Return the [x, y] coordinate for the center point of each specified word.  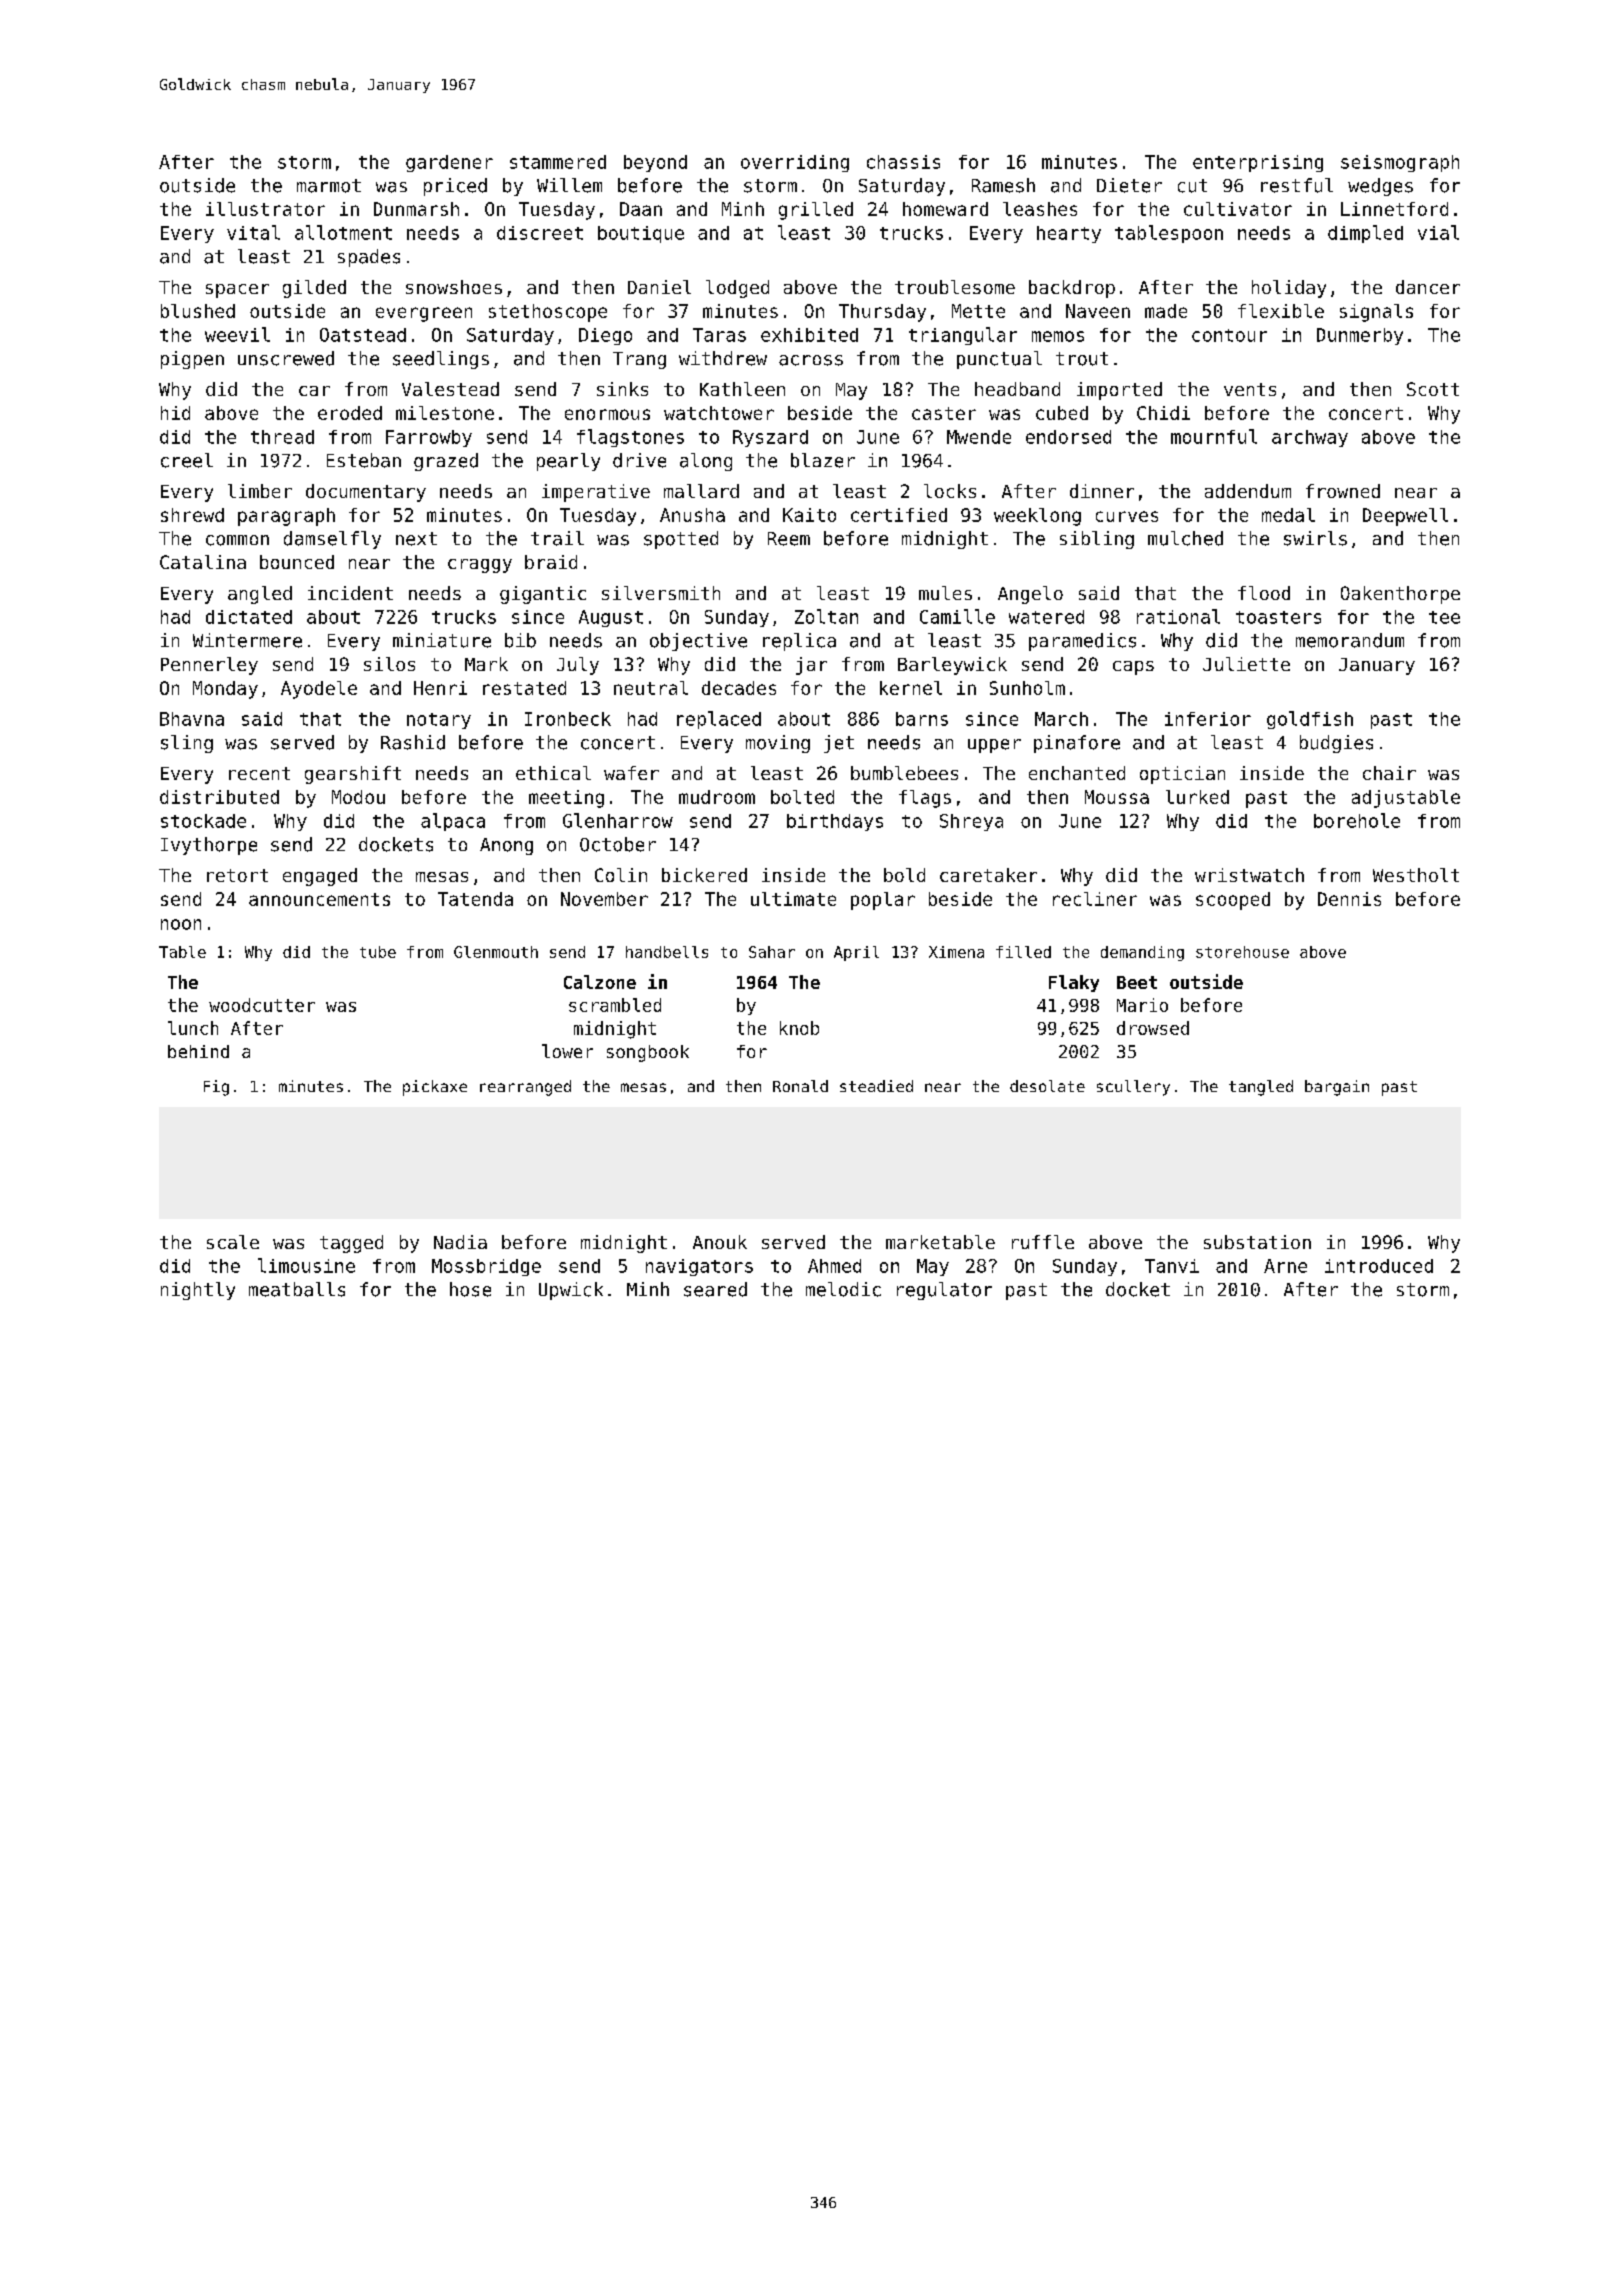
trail [557, 538]
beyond [655, 163]
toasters [1278, 617]
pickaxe [435, 1088]
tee [1444, 617]
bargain [1337, 1088]
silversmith [661, 593]
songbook [648, 1053]
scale [233, 1242]
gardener [449, 163]
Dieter [1129, 185]
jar [811, 666]
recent [259, 773]
